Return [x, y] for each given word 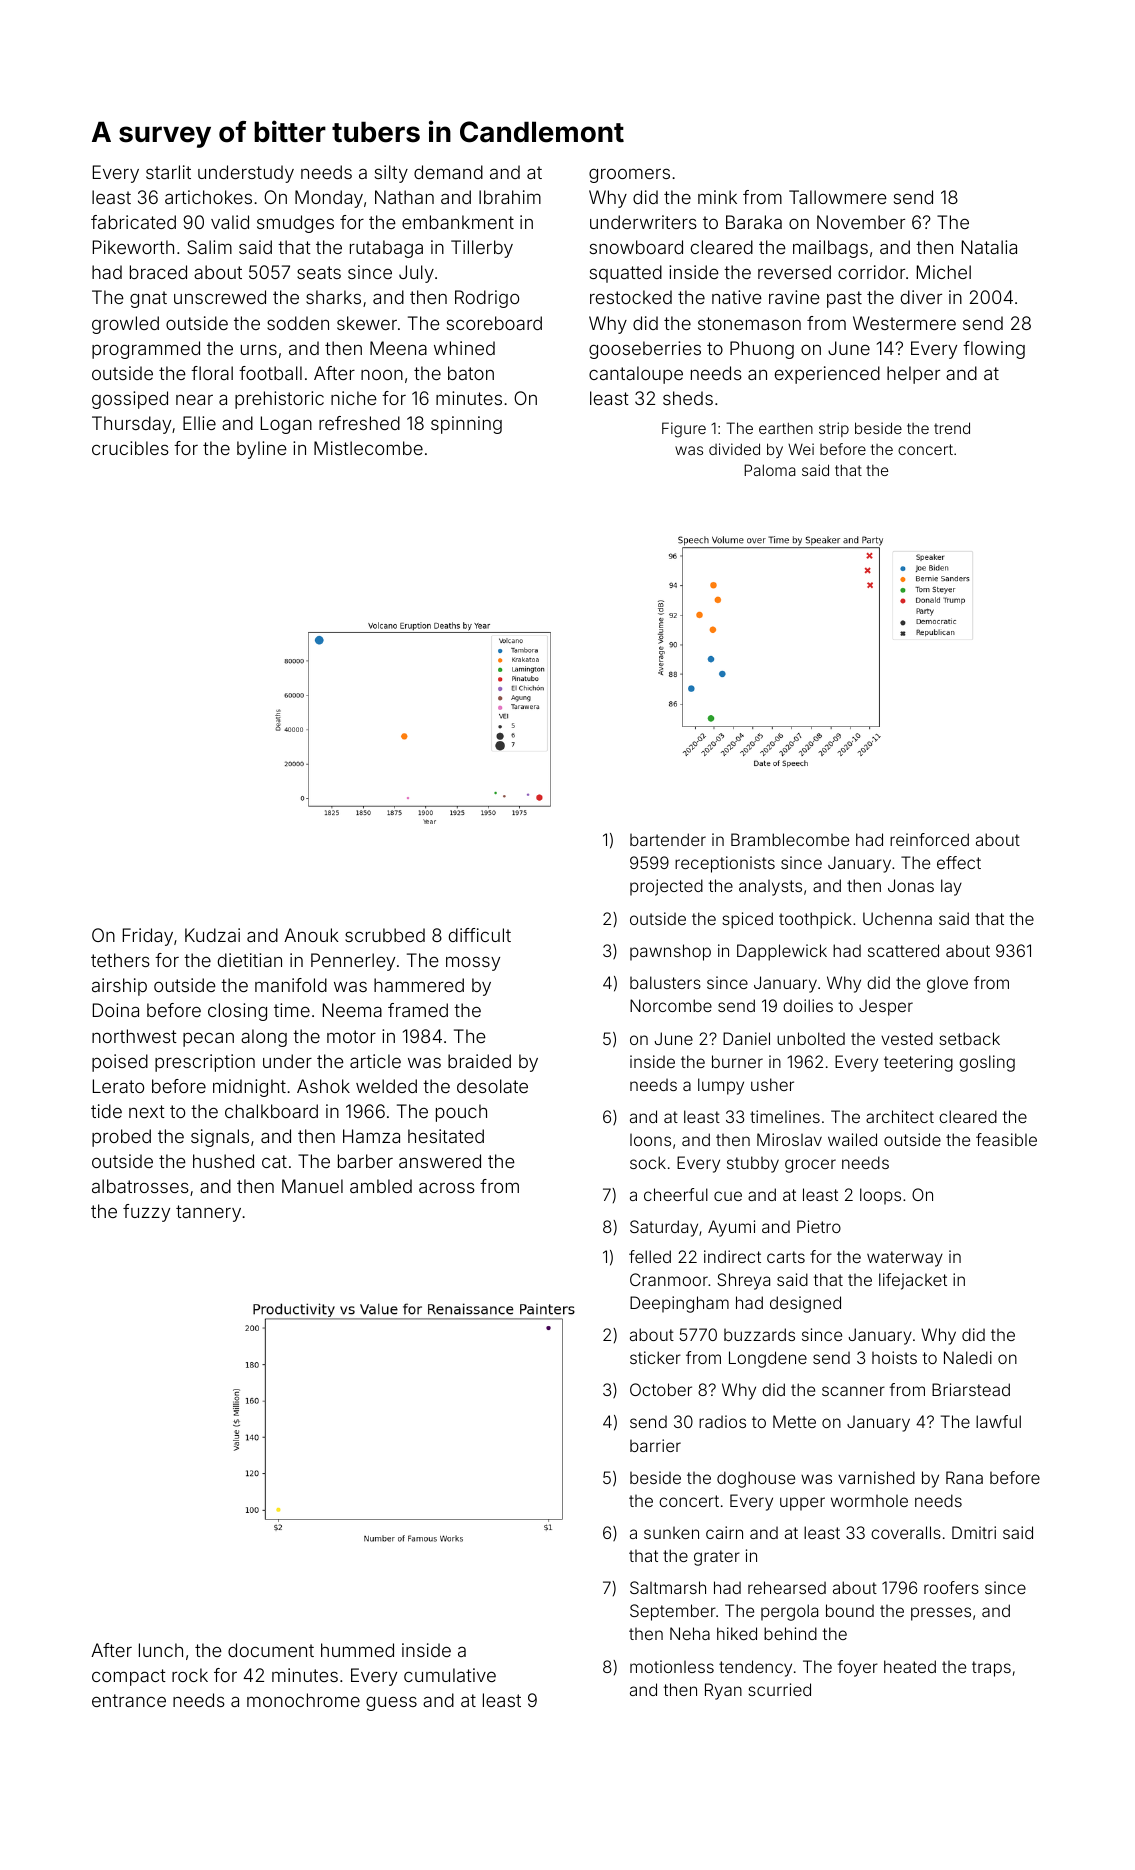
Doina [116, 1010]
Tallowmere [838, 197]
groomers [629, 175]
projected [666, 887]
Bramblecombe [790, 839]
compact [129, 1677]
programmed [146, 350]
